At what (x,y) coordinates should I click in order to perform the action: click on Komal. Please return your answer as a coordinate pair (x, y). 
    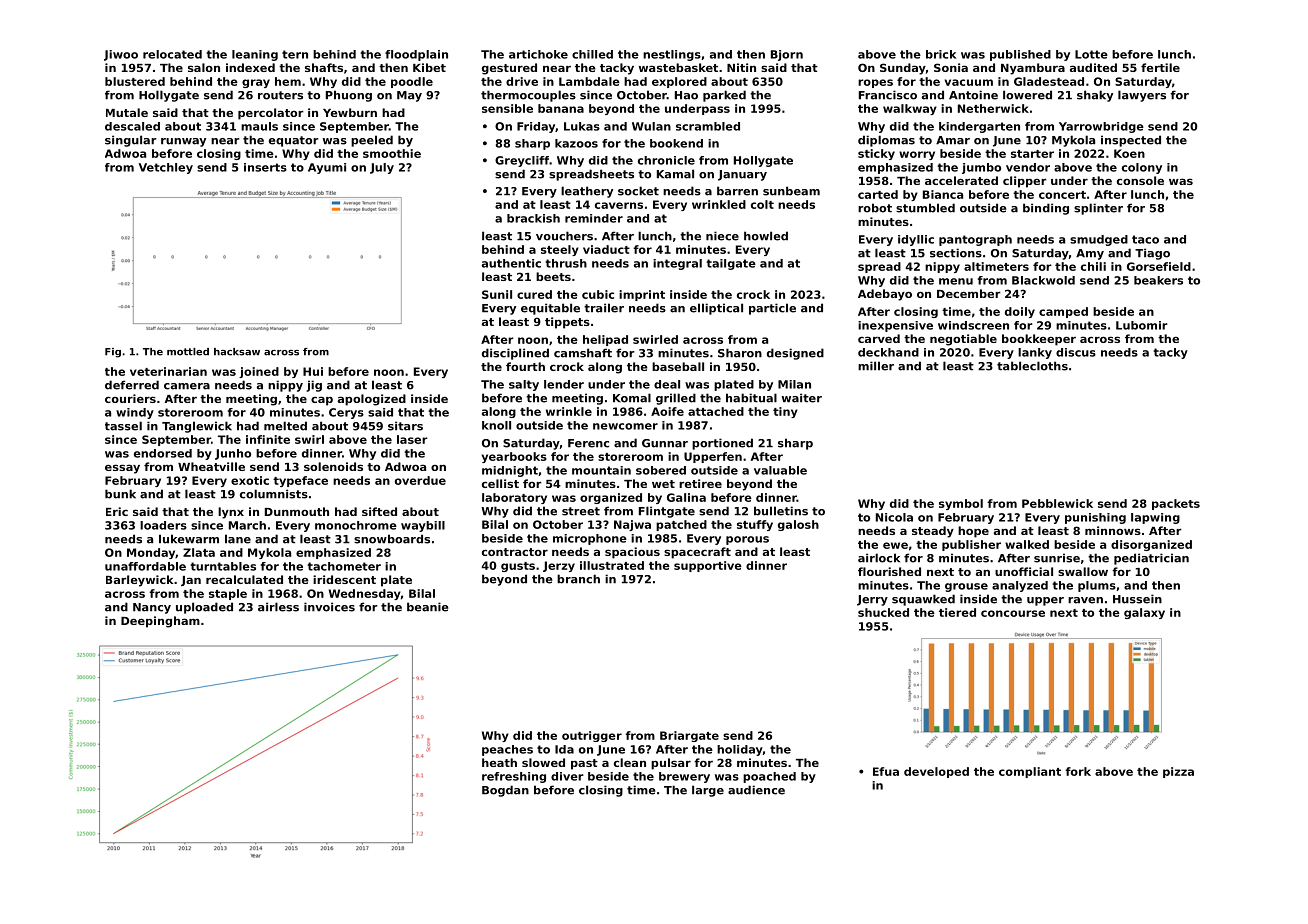
    Looking at the image, I should click on (632, 398).
